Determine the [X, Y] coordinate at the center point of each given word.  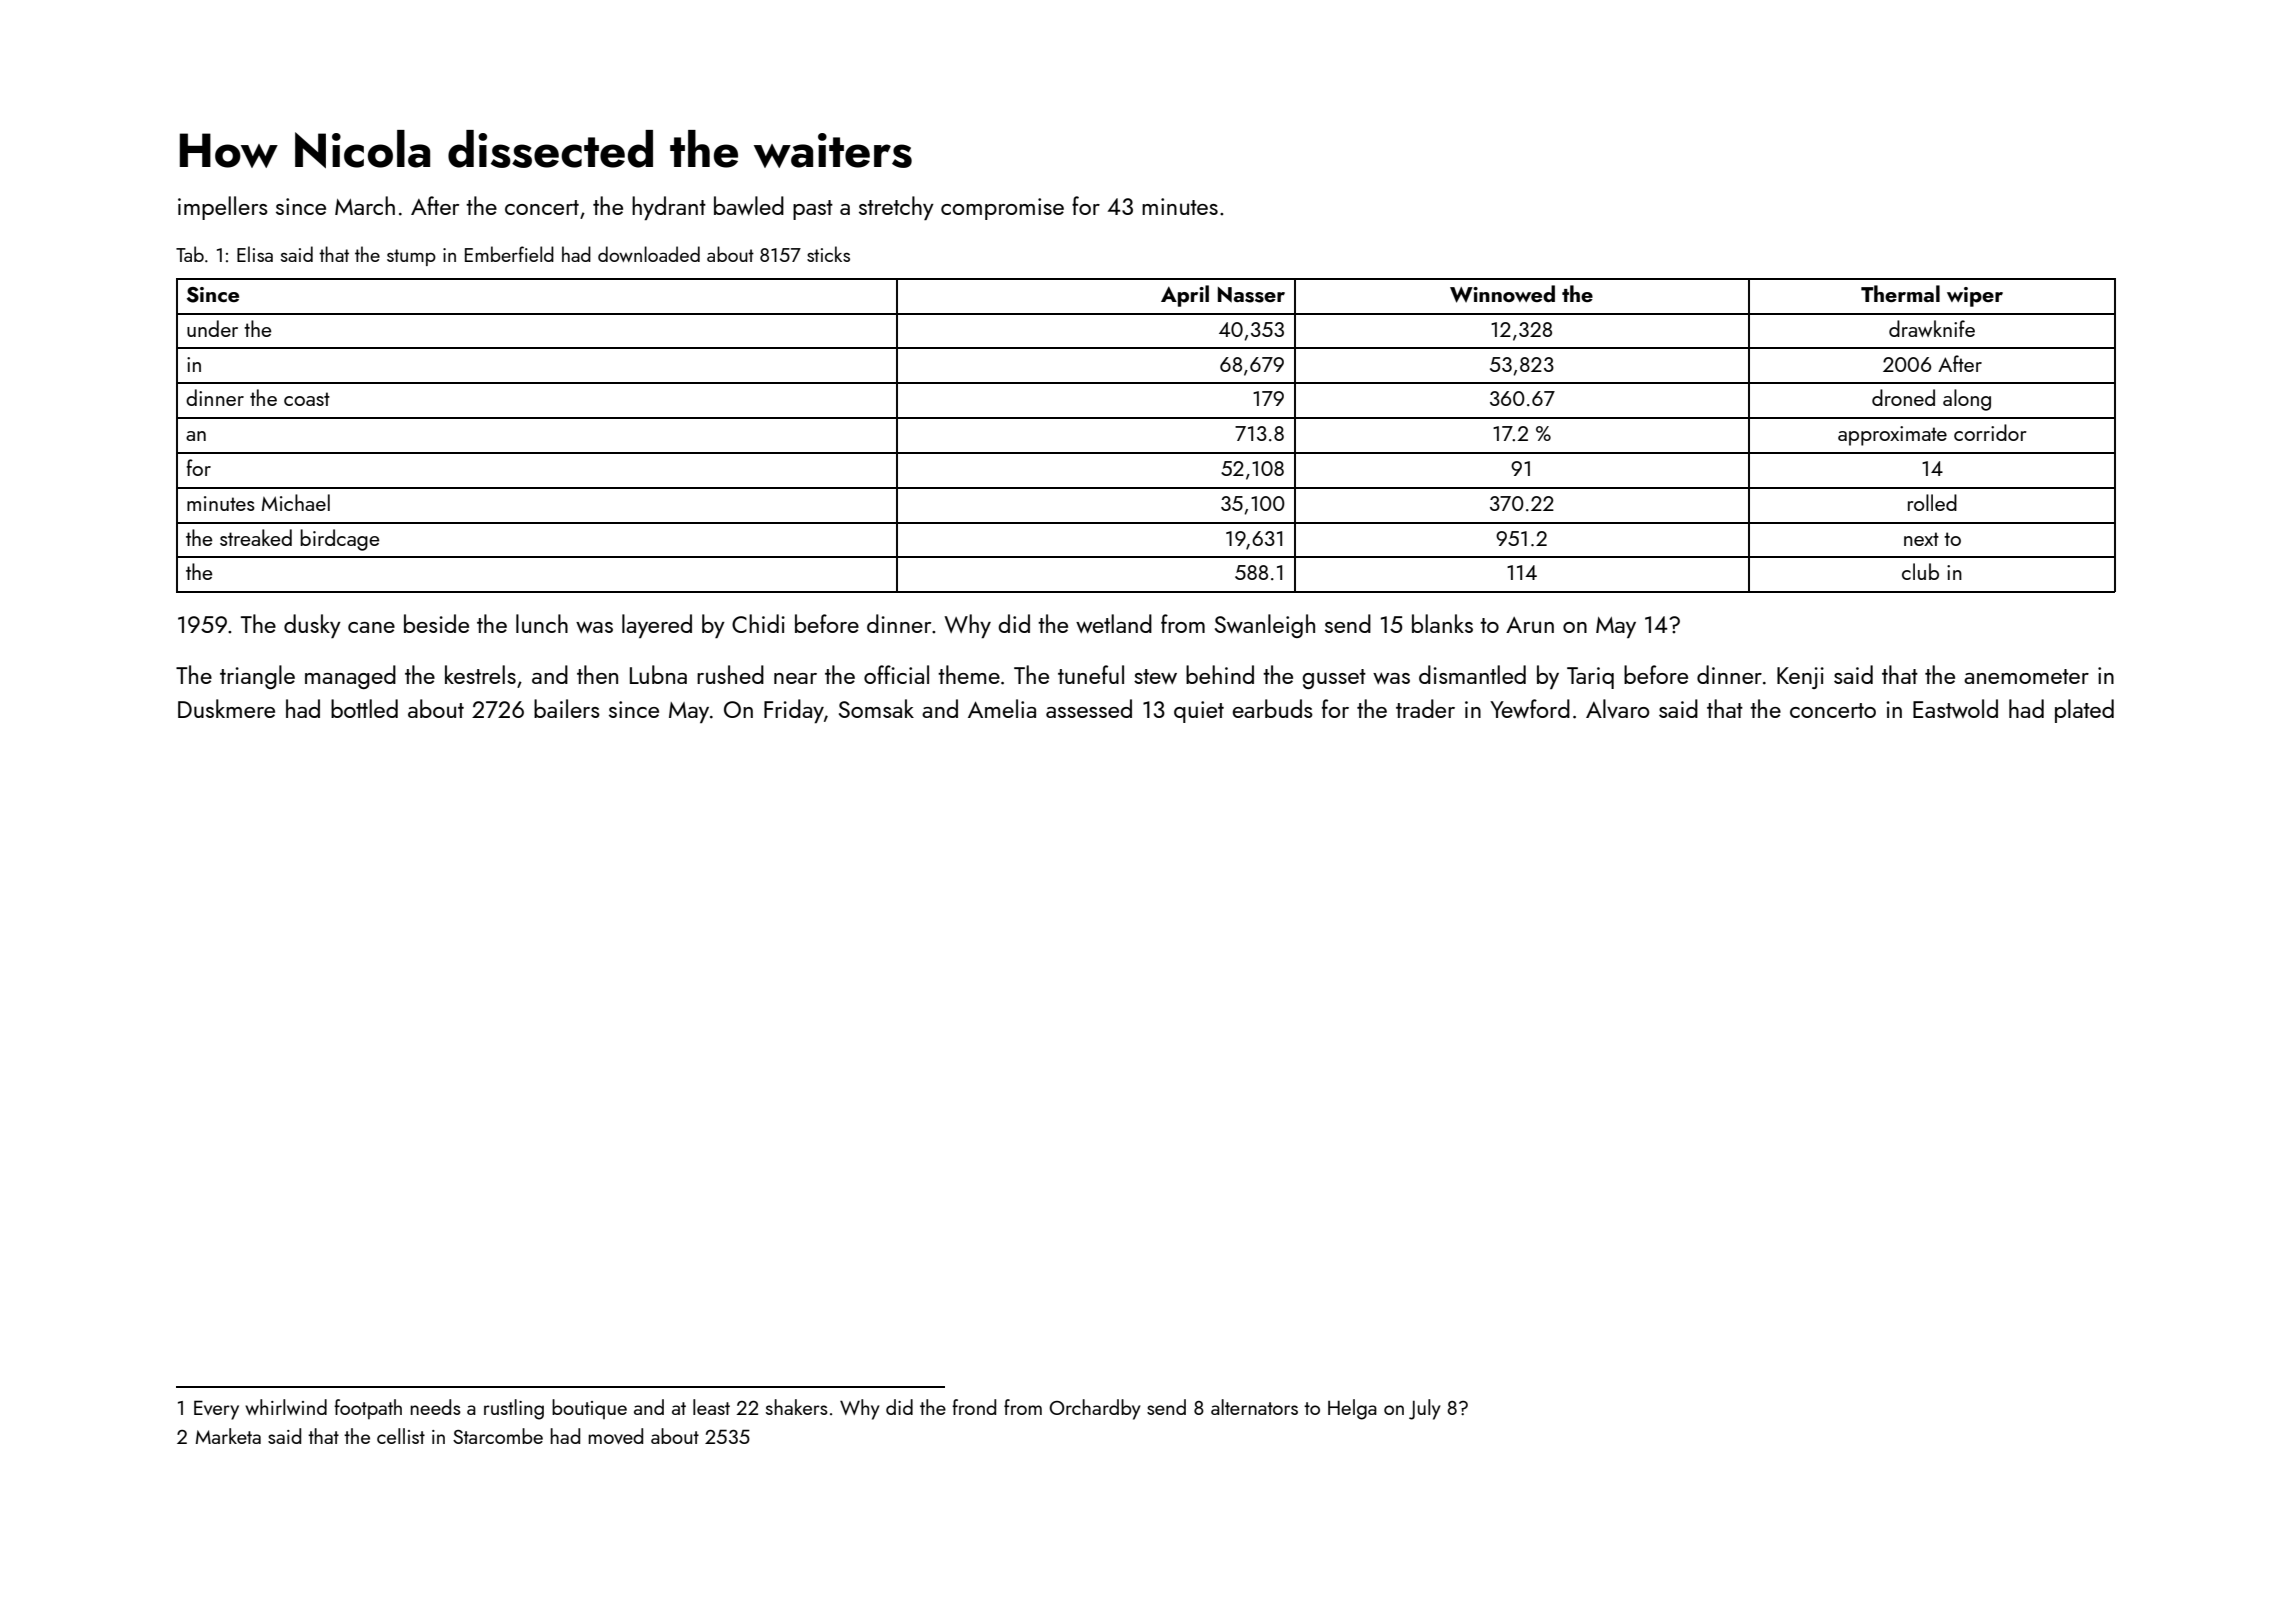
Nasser [1251, 295]
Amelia [1002, 708]
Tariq [1590, 678]
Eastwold [1955, 708]
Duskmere [226, 708]
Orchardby [1095, 1409]
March [365, 205]
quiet [1199, 712]
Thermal [1900, 293]
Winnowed [1502, 294]
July [1425, 1409]
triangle [257, 677]
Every [216, 1410]
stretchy [896, 208]
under [212, 328]
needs [435, 1407]
